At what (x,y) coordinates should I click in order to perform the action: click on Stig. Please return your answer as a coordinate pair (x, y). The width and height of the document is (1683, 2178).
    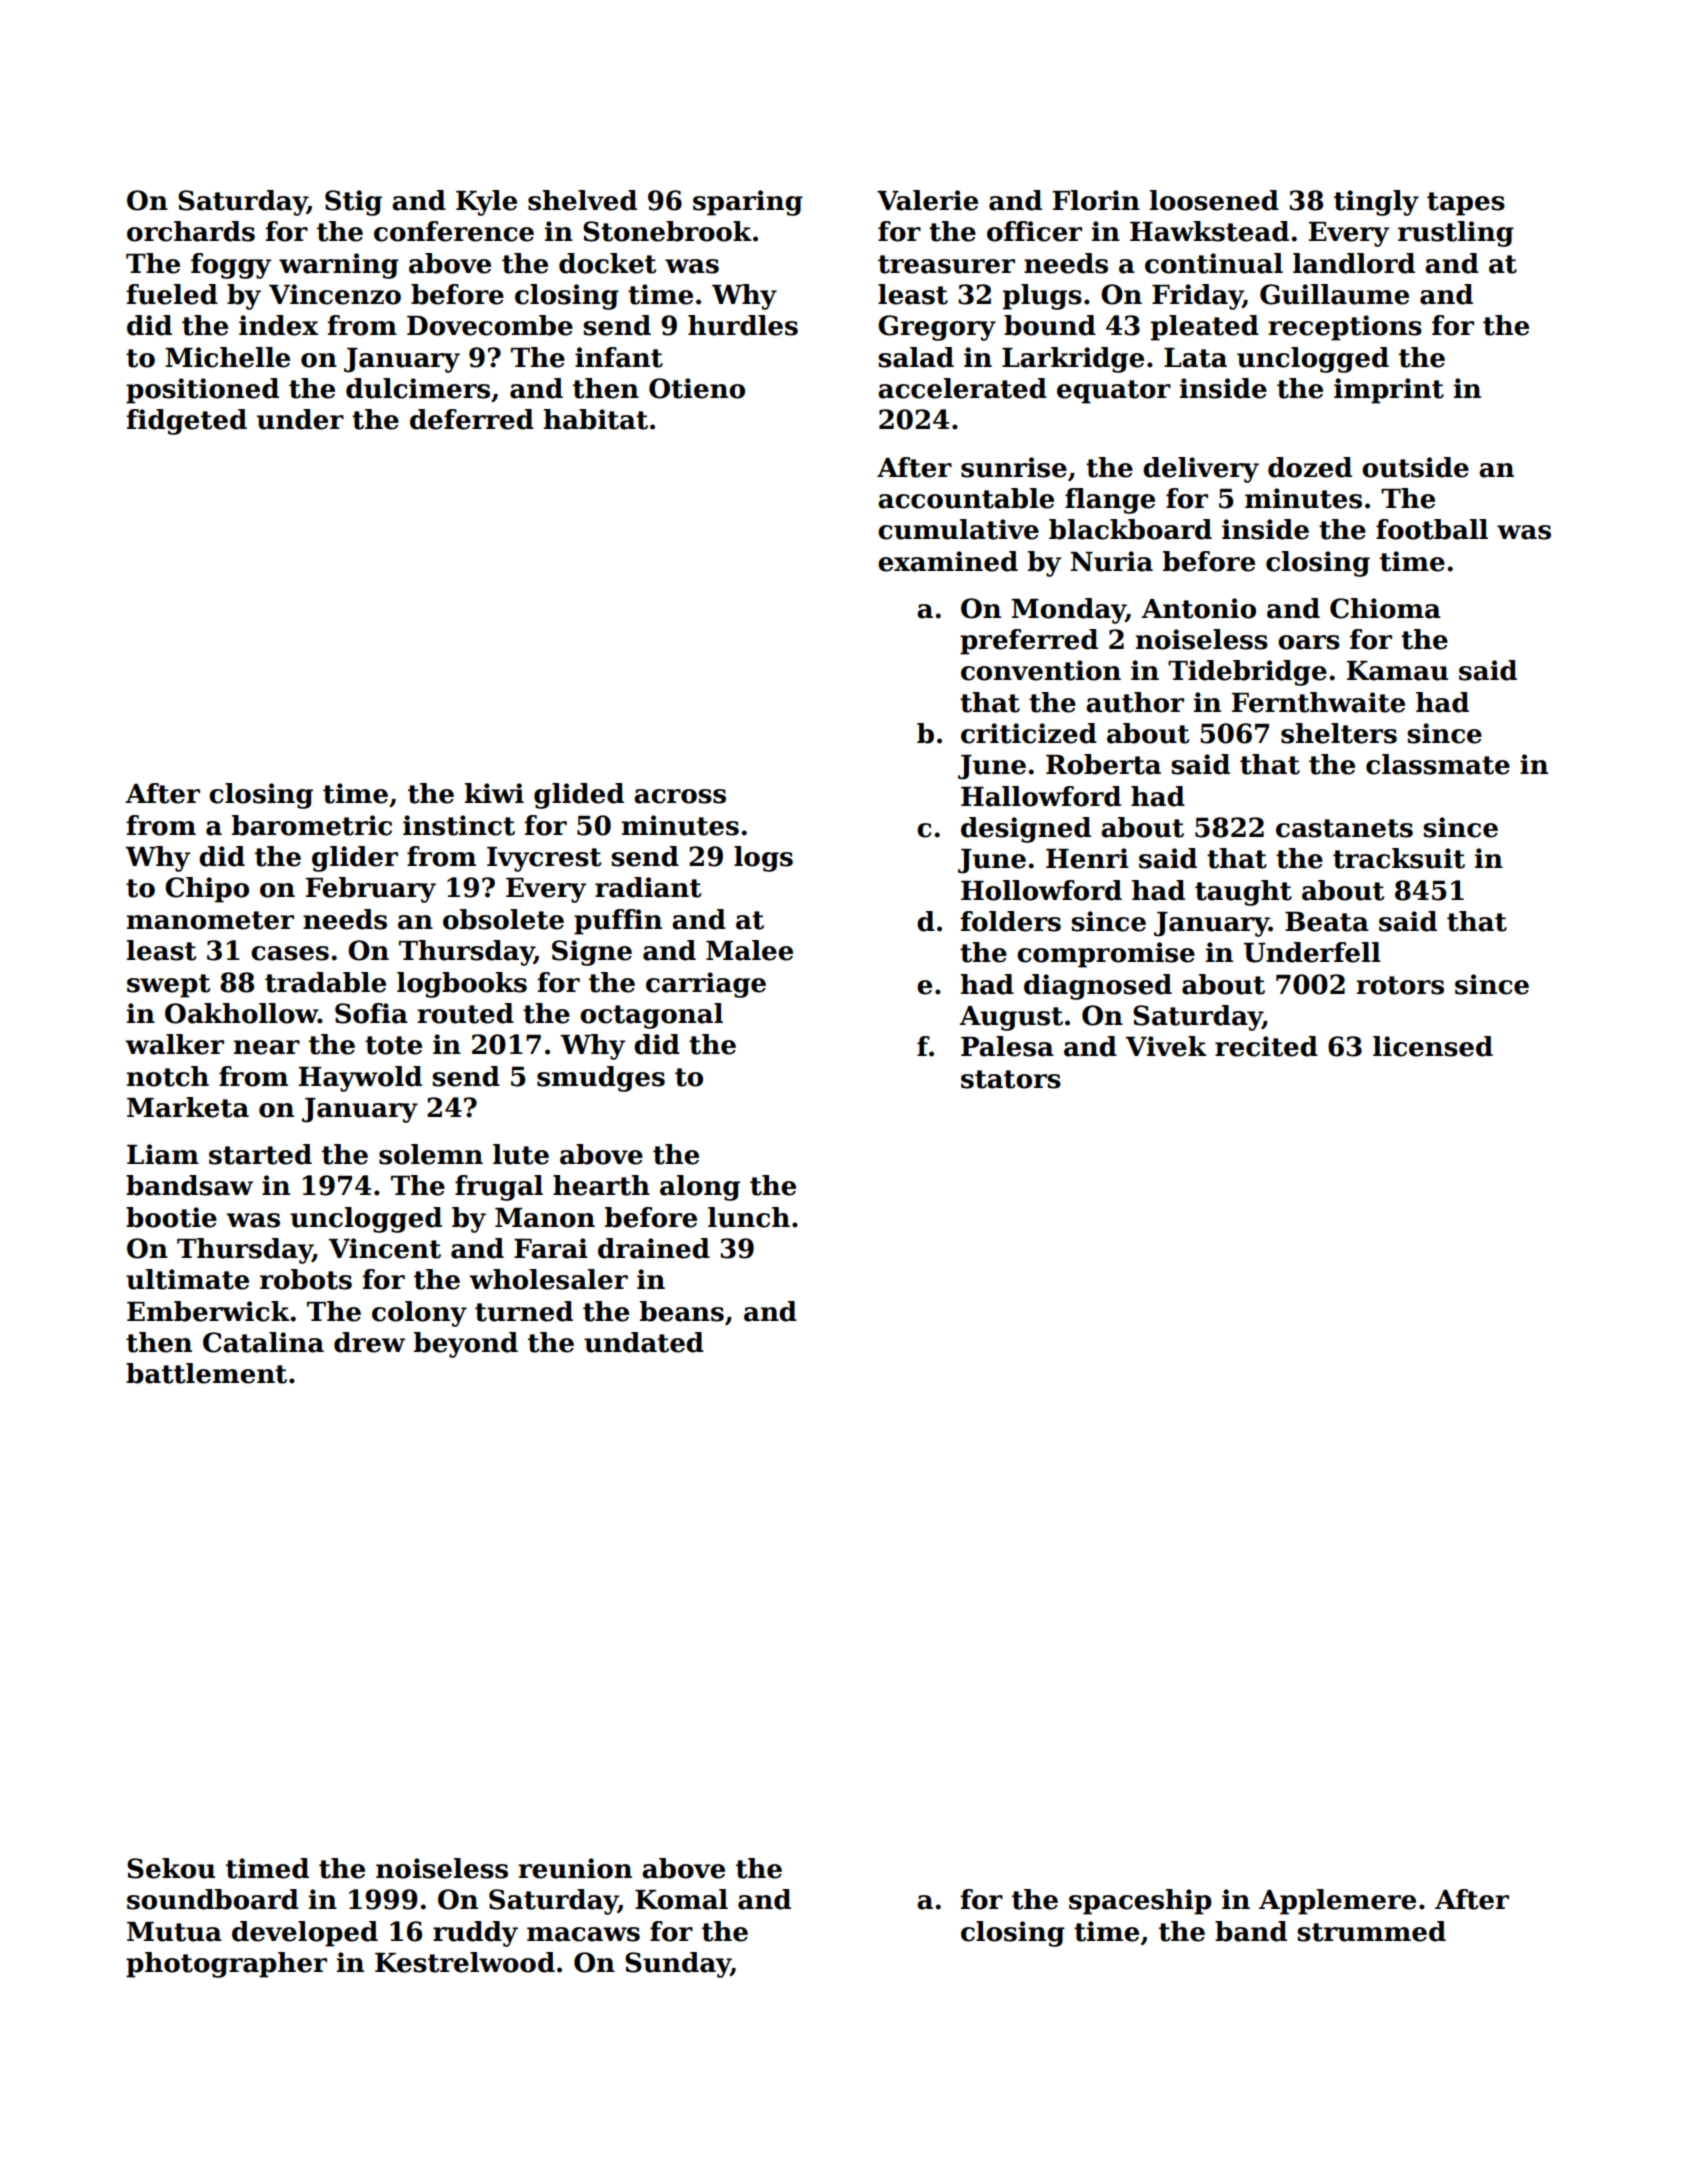
    Looking at the image, I should click on (353, 203).
